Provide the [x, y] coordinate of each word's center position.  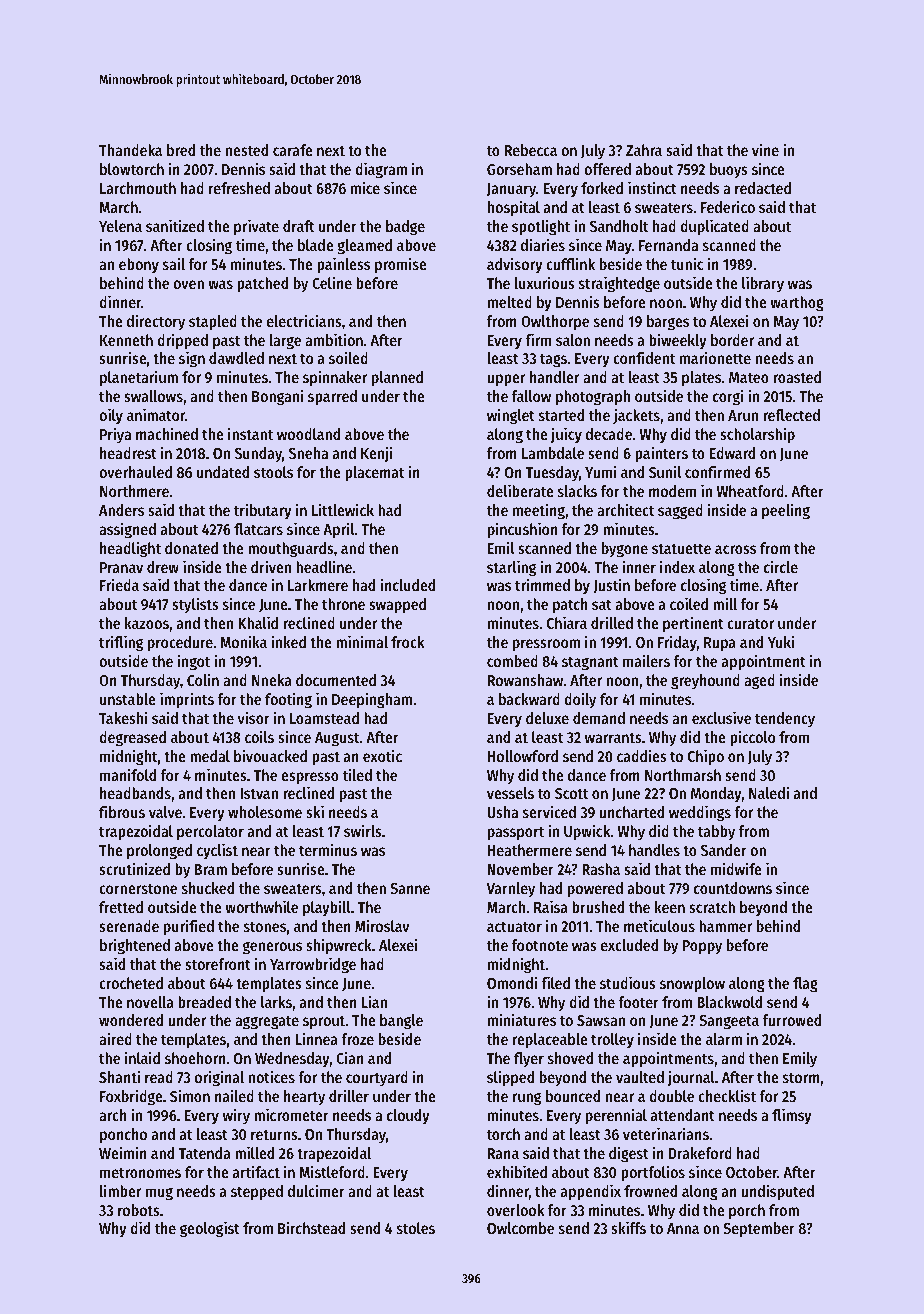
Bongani [277, 397]
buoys [729, 171]
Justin [611, 585]
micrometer [291, 1114]
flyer [529, 1060]
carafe [293, 150]
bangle [401, 1022]
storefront [218, 964]
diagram [381, 170]
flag [805, 985]
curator [750, 623]
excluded [629, 945]
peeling [786, 511]
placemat [374, 474]
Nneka [272, 680]
